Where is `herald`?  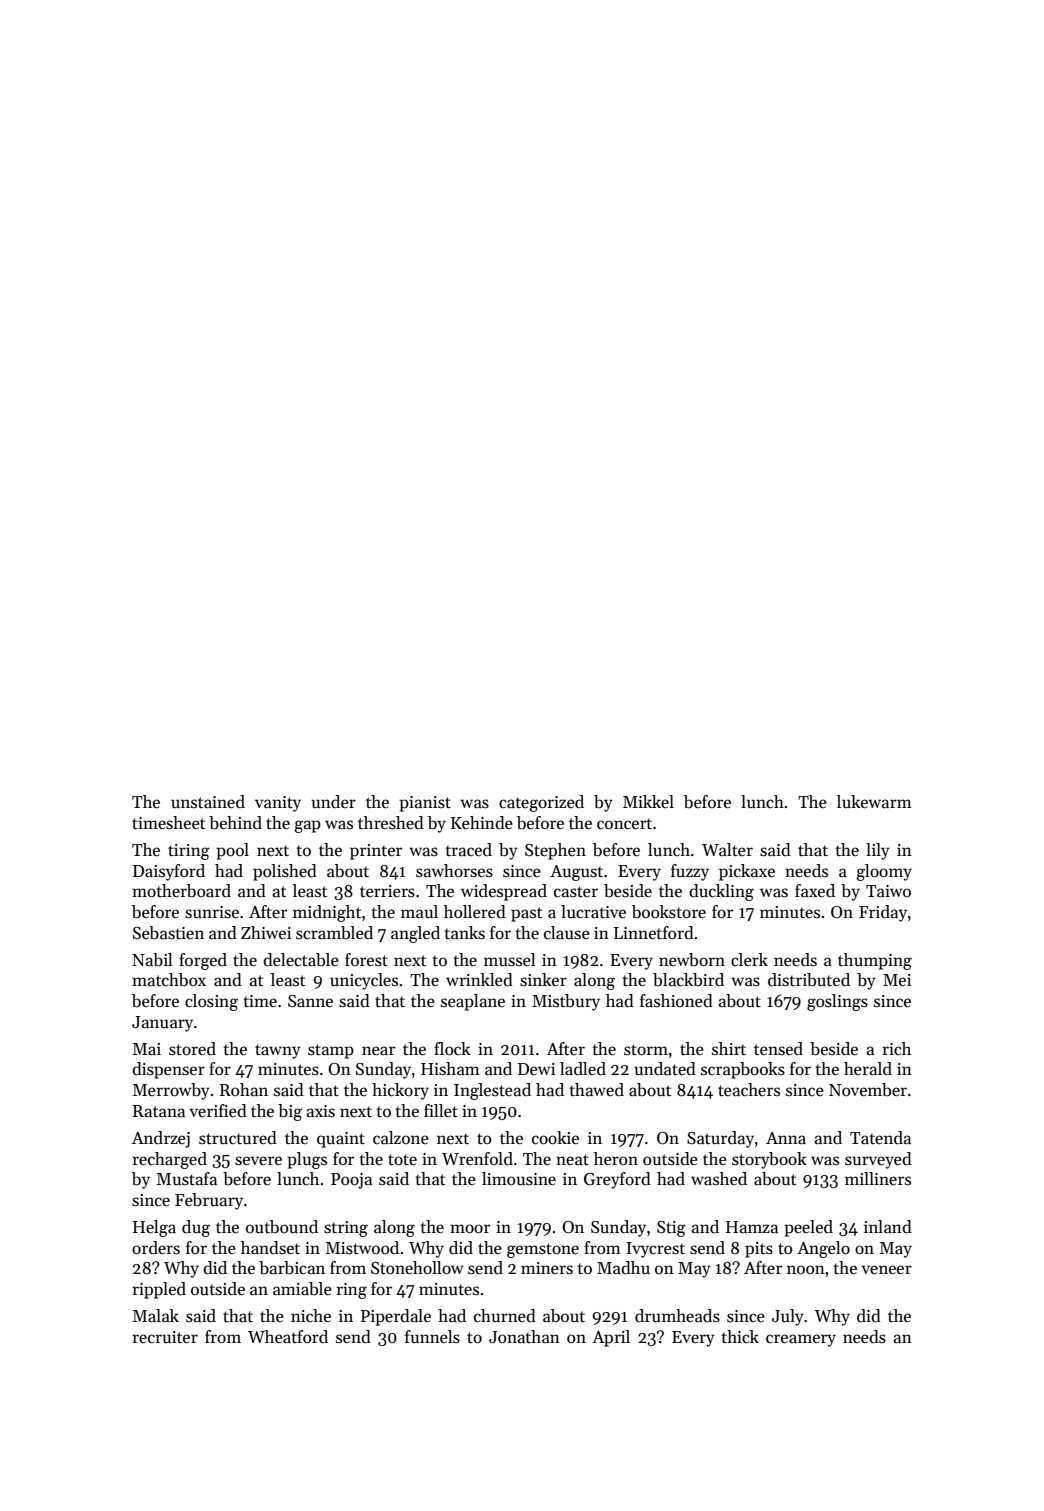 herald is located at coordinates (868, 1069).
